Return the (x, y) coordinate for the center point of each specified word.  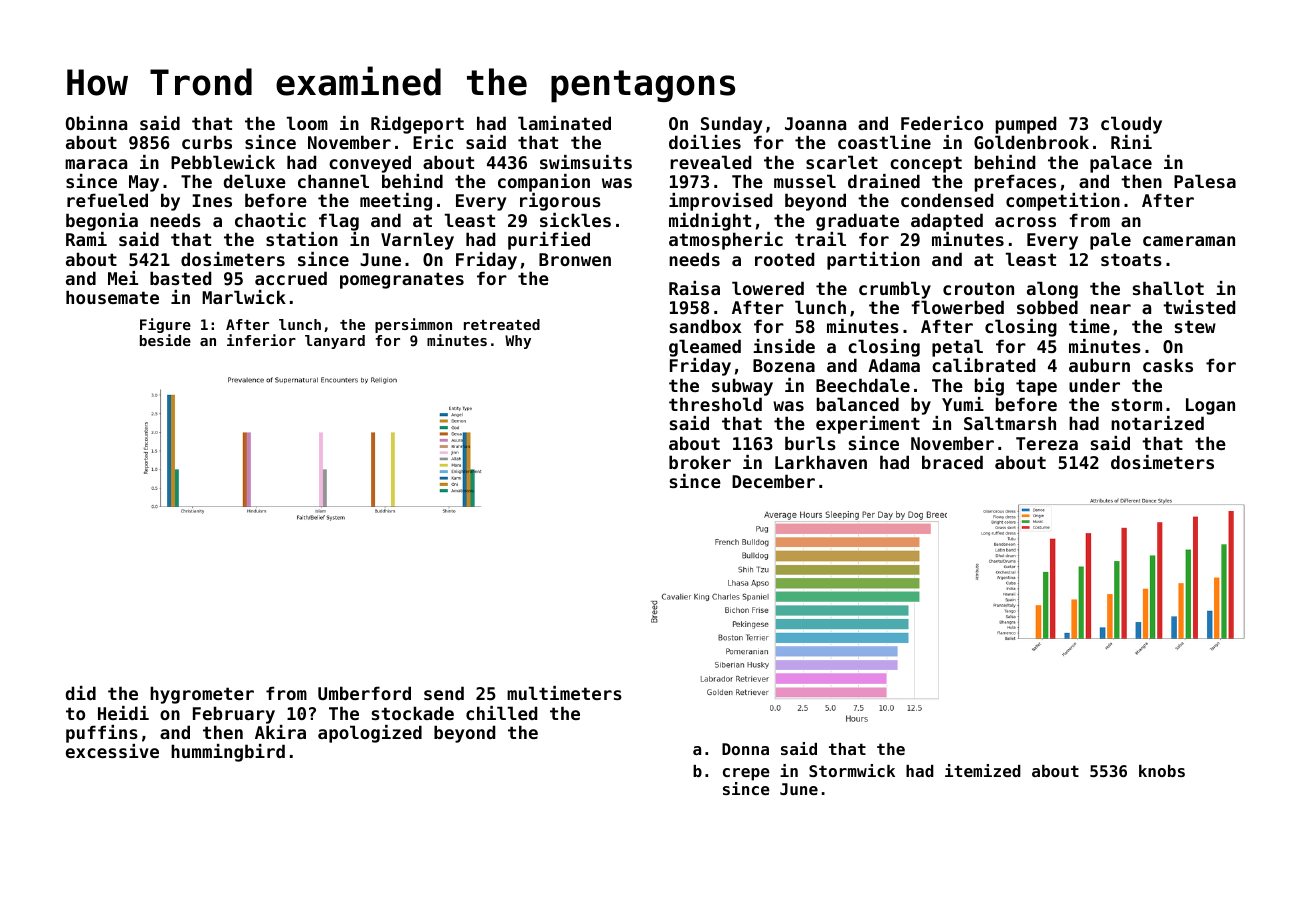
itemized (983, 770)
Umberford (364, 693)
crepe (746, 774)
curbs (207, 142)
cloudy (1131, 125)
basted (180, 278)
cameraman (1189, 241)
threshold (715, 404)
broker (700, 462)
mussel (805, 181)
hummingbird (228, 753)
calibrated (983, 365)
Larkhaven (821, 462)
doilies (705, 142)
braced (952, 462)
